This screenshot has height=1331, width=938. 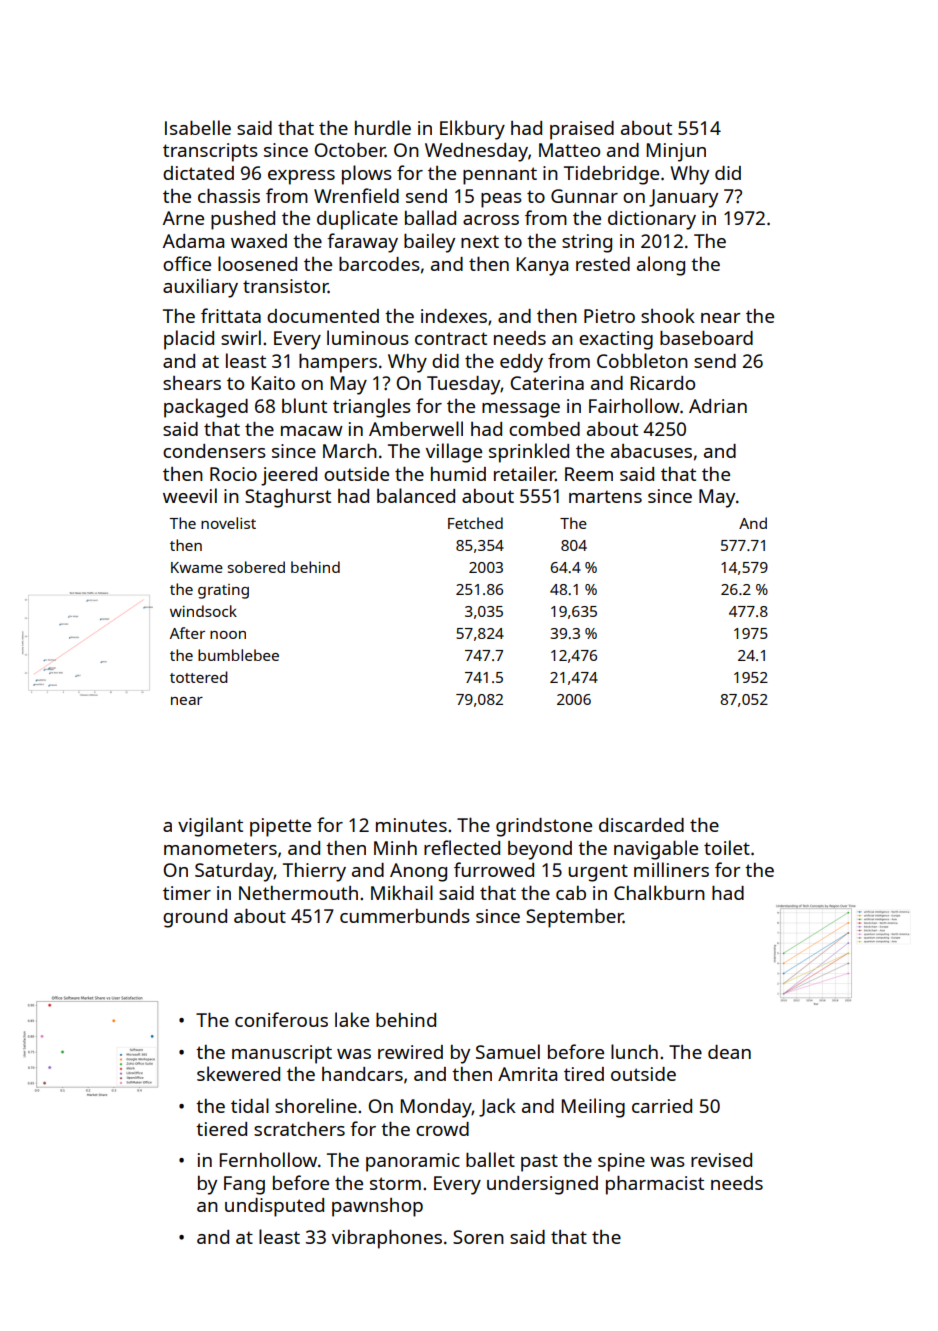 I want to click on vigilant, so click(x=210, y=827).
